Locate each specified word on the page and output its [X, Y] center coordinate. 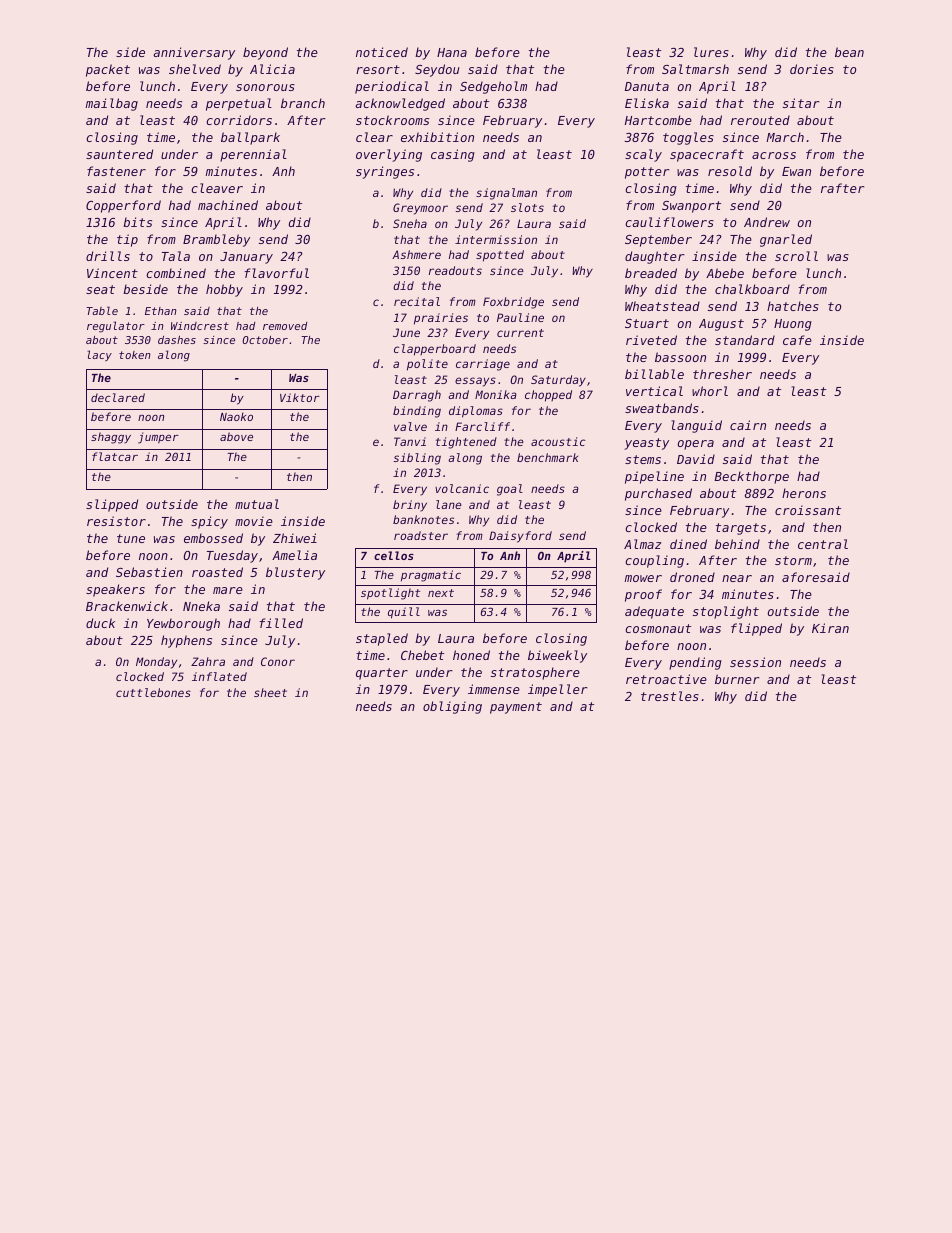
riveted [651, 340]
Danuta [647, 86]
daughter [654, 257]
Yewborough [183, 624]
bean [849, 52]
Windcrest [200, 326]
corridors [239, 120]
